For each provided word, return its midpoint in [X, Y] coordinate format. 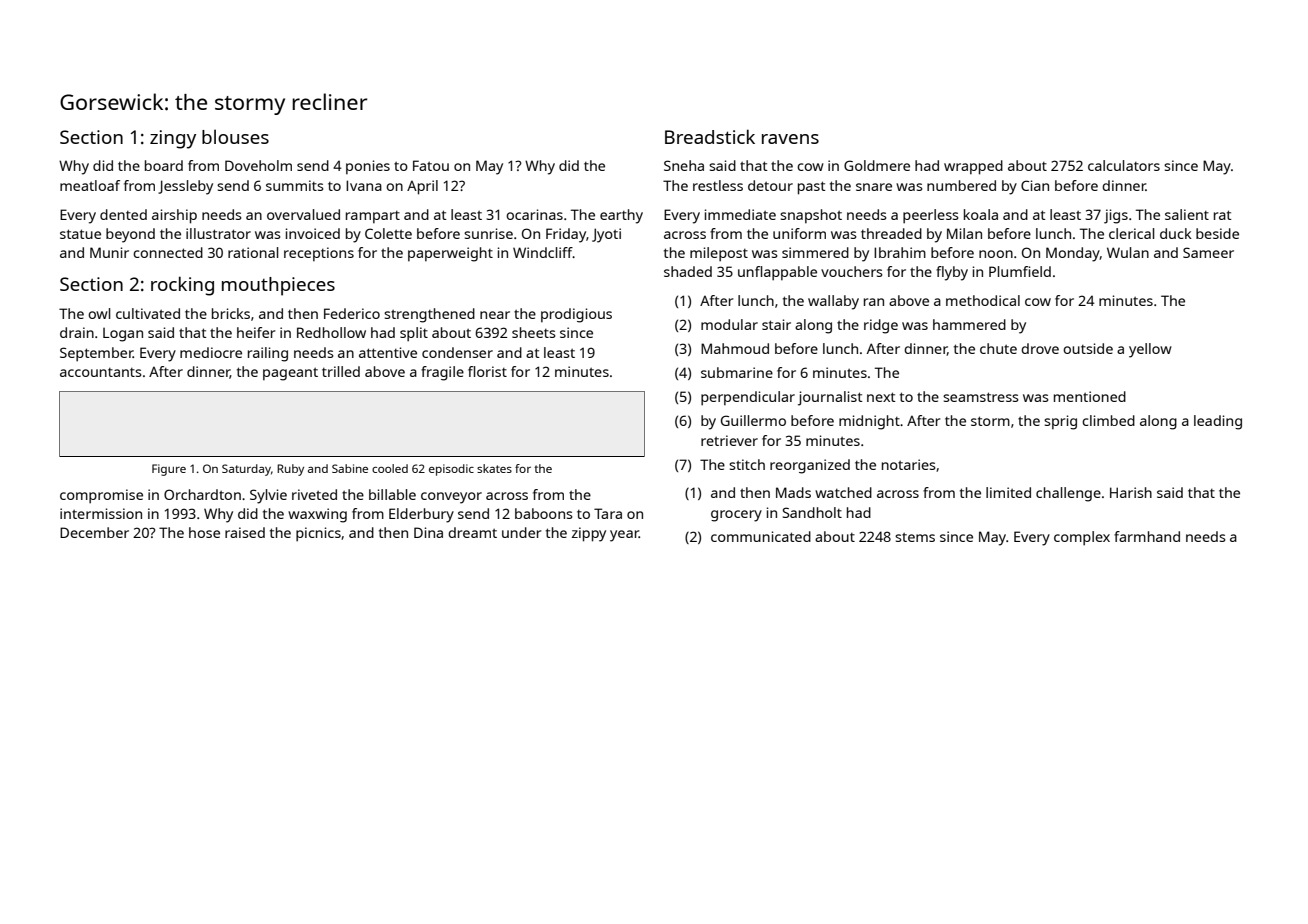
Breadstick [710, 136]
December [94, 532]
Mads [793, 492]
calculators [1124, 165]
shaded [688, 271]
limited [1008, 492]
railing [268, 354]
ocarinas [534, 214]
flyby [952, 273]
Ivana [364, 185]
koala [981, 214]
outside [1088, 348]
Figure [169, 470]
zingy [173, 139]
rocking [182, 286]
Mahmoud [735, 348]
